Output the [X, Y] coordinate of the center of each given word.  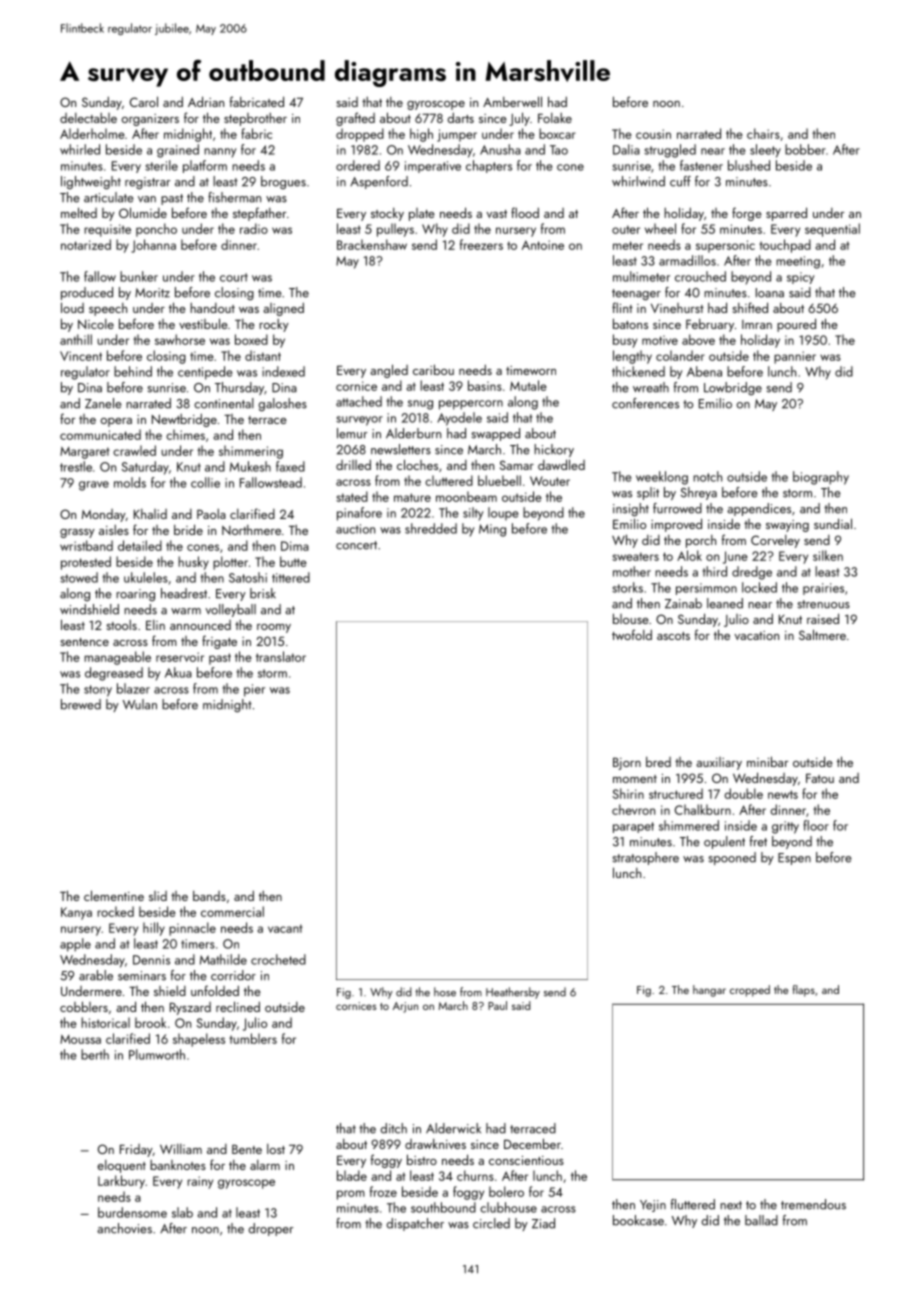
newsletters [401, 449]
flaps [804, 991]
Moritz [152, 293]
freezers [481, 244]
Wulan [140, 704]
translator [281, 656]
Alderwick [453, 1128]
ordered [358, 165]
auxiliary [719, 763]
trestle [76, 466]
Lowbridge [733, 389]
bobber [805, 149]
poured [796, 325]
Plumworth [157, 1054]
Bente [247, 1149]
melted [79, 212]
